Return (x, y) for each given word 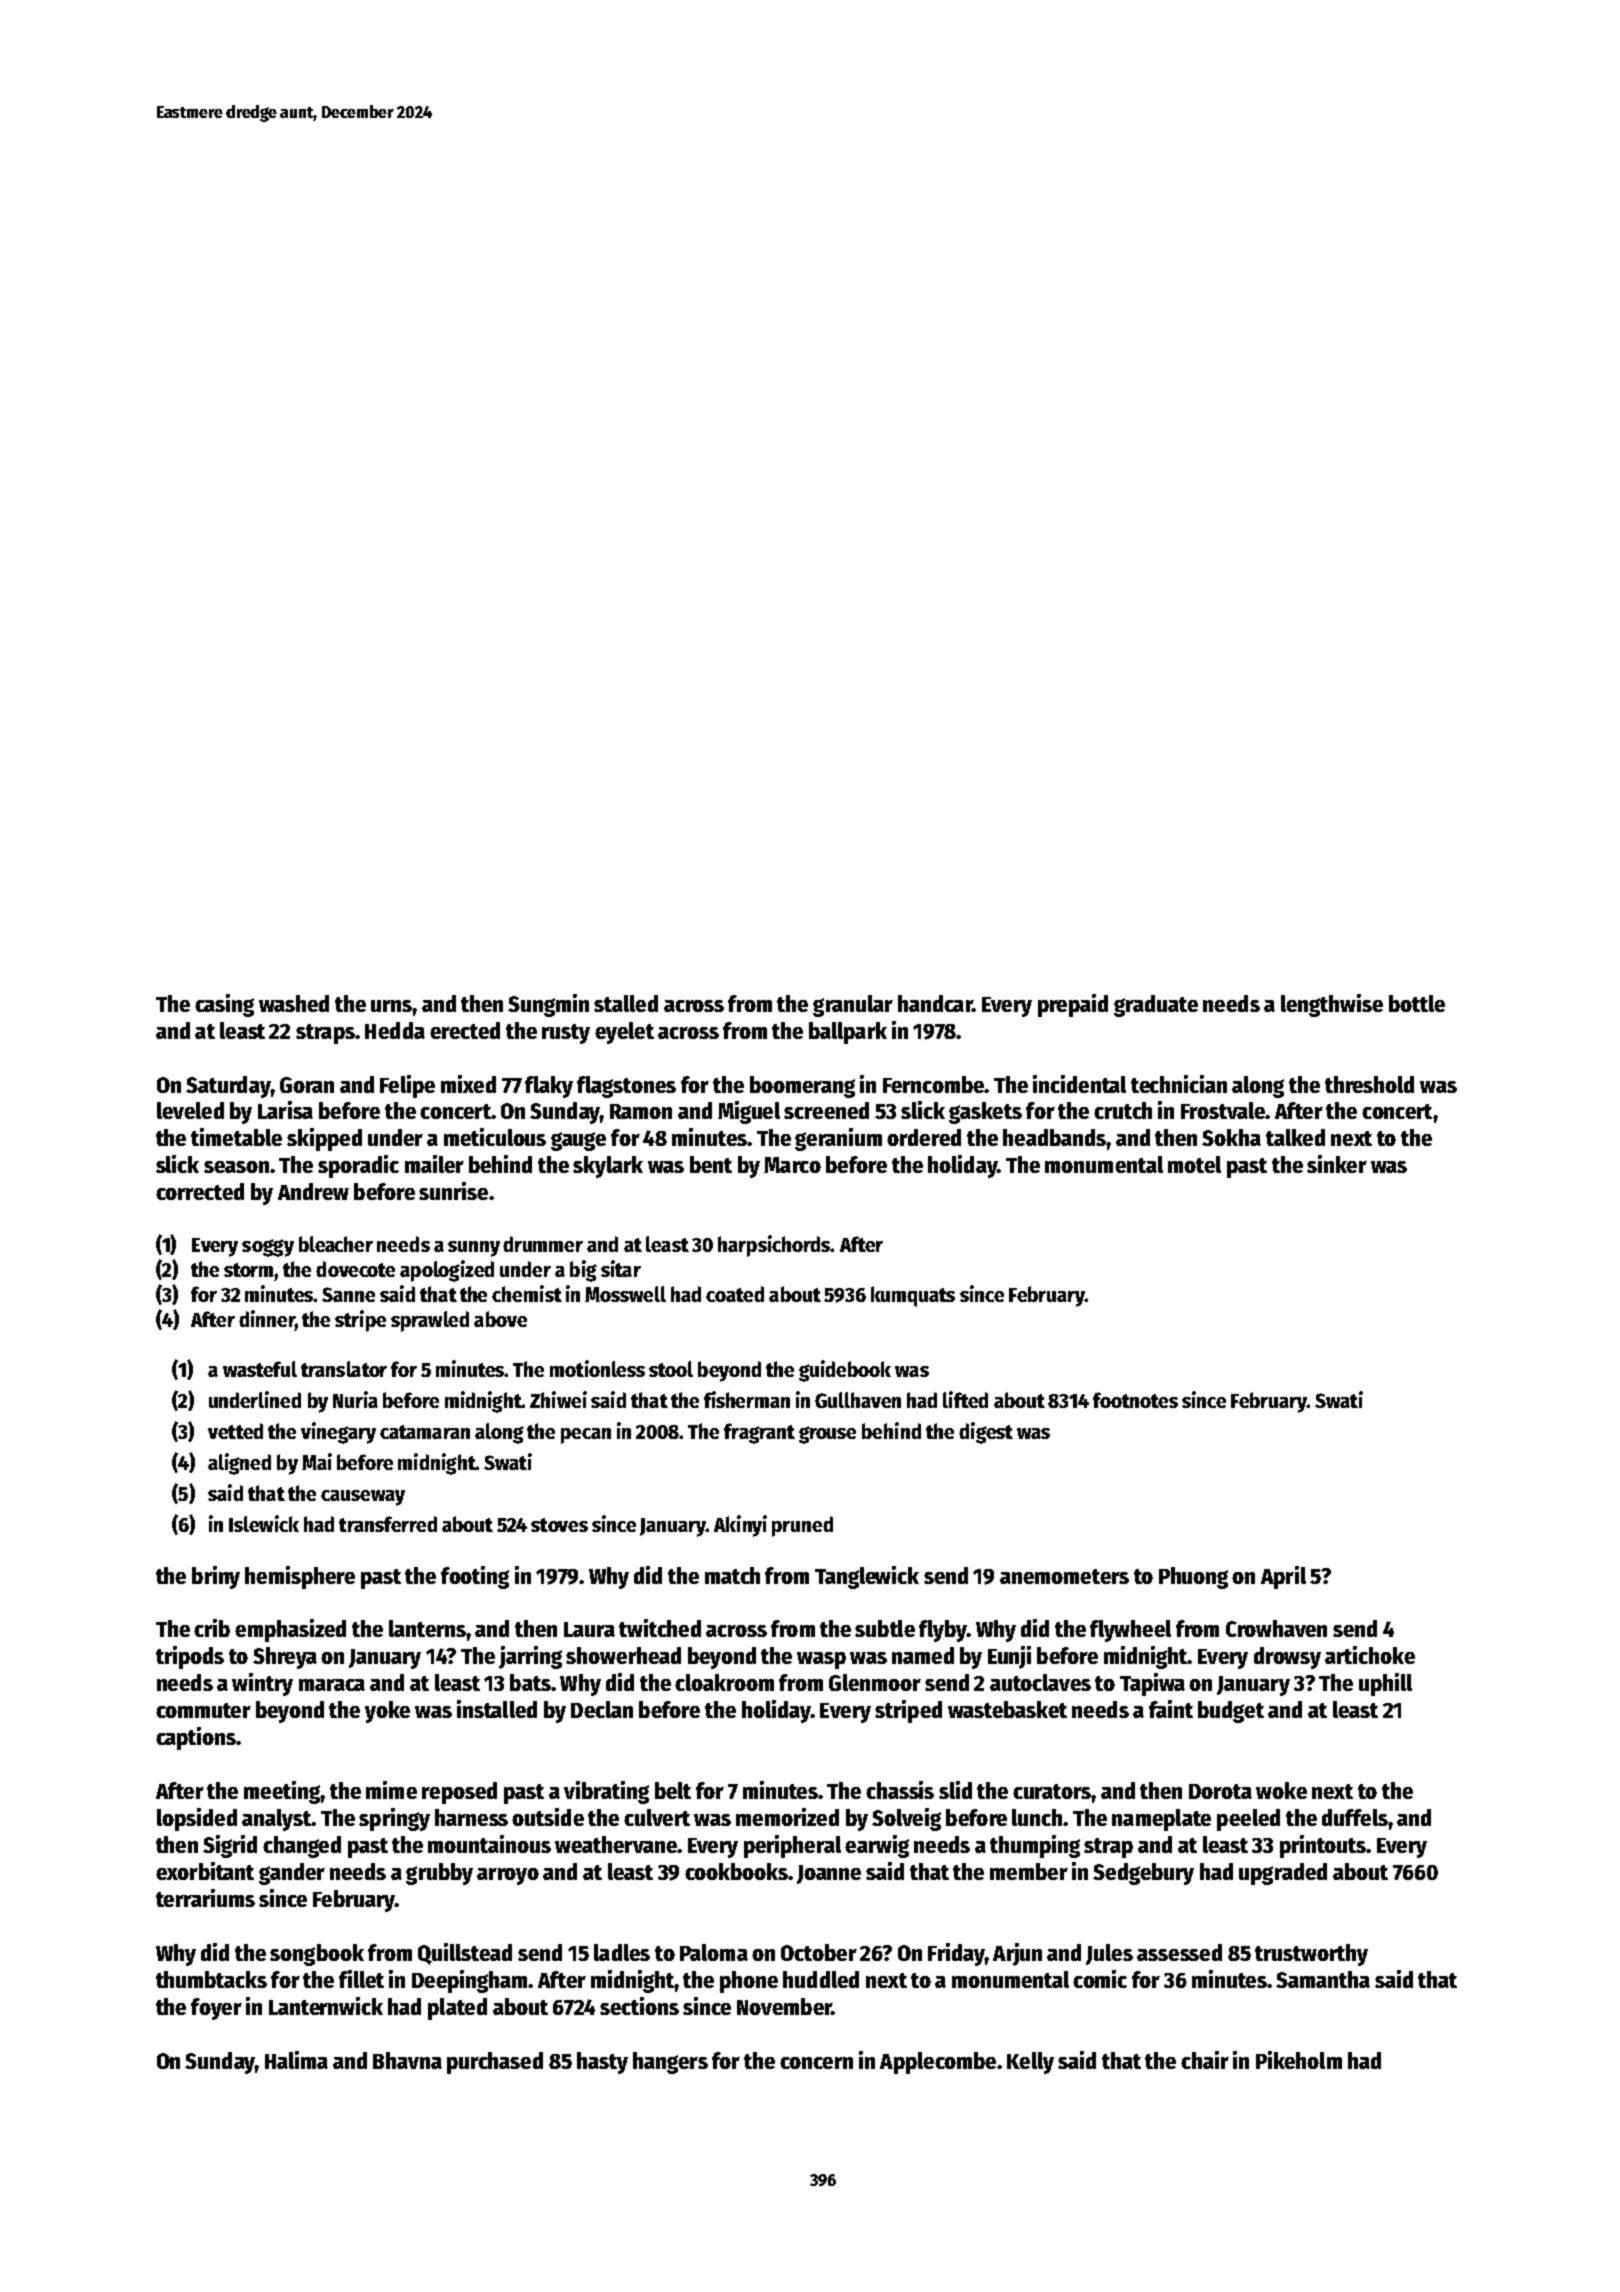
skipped (324, 1139)
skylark (608, 1167)
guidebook (845, 1371)
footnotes (1135, 1400)
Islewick (264, 1523)
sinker (1337, 1164)
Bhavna (407, 2060)
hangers (670, 2063)
